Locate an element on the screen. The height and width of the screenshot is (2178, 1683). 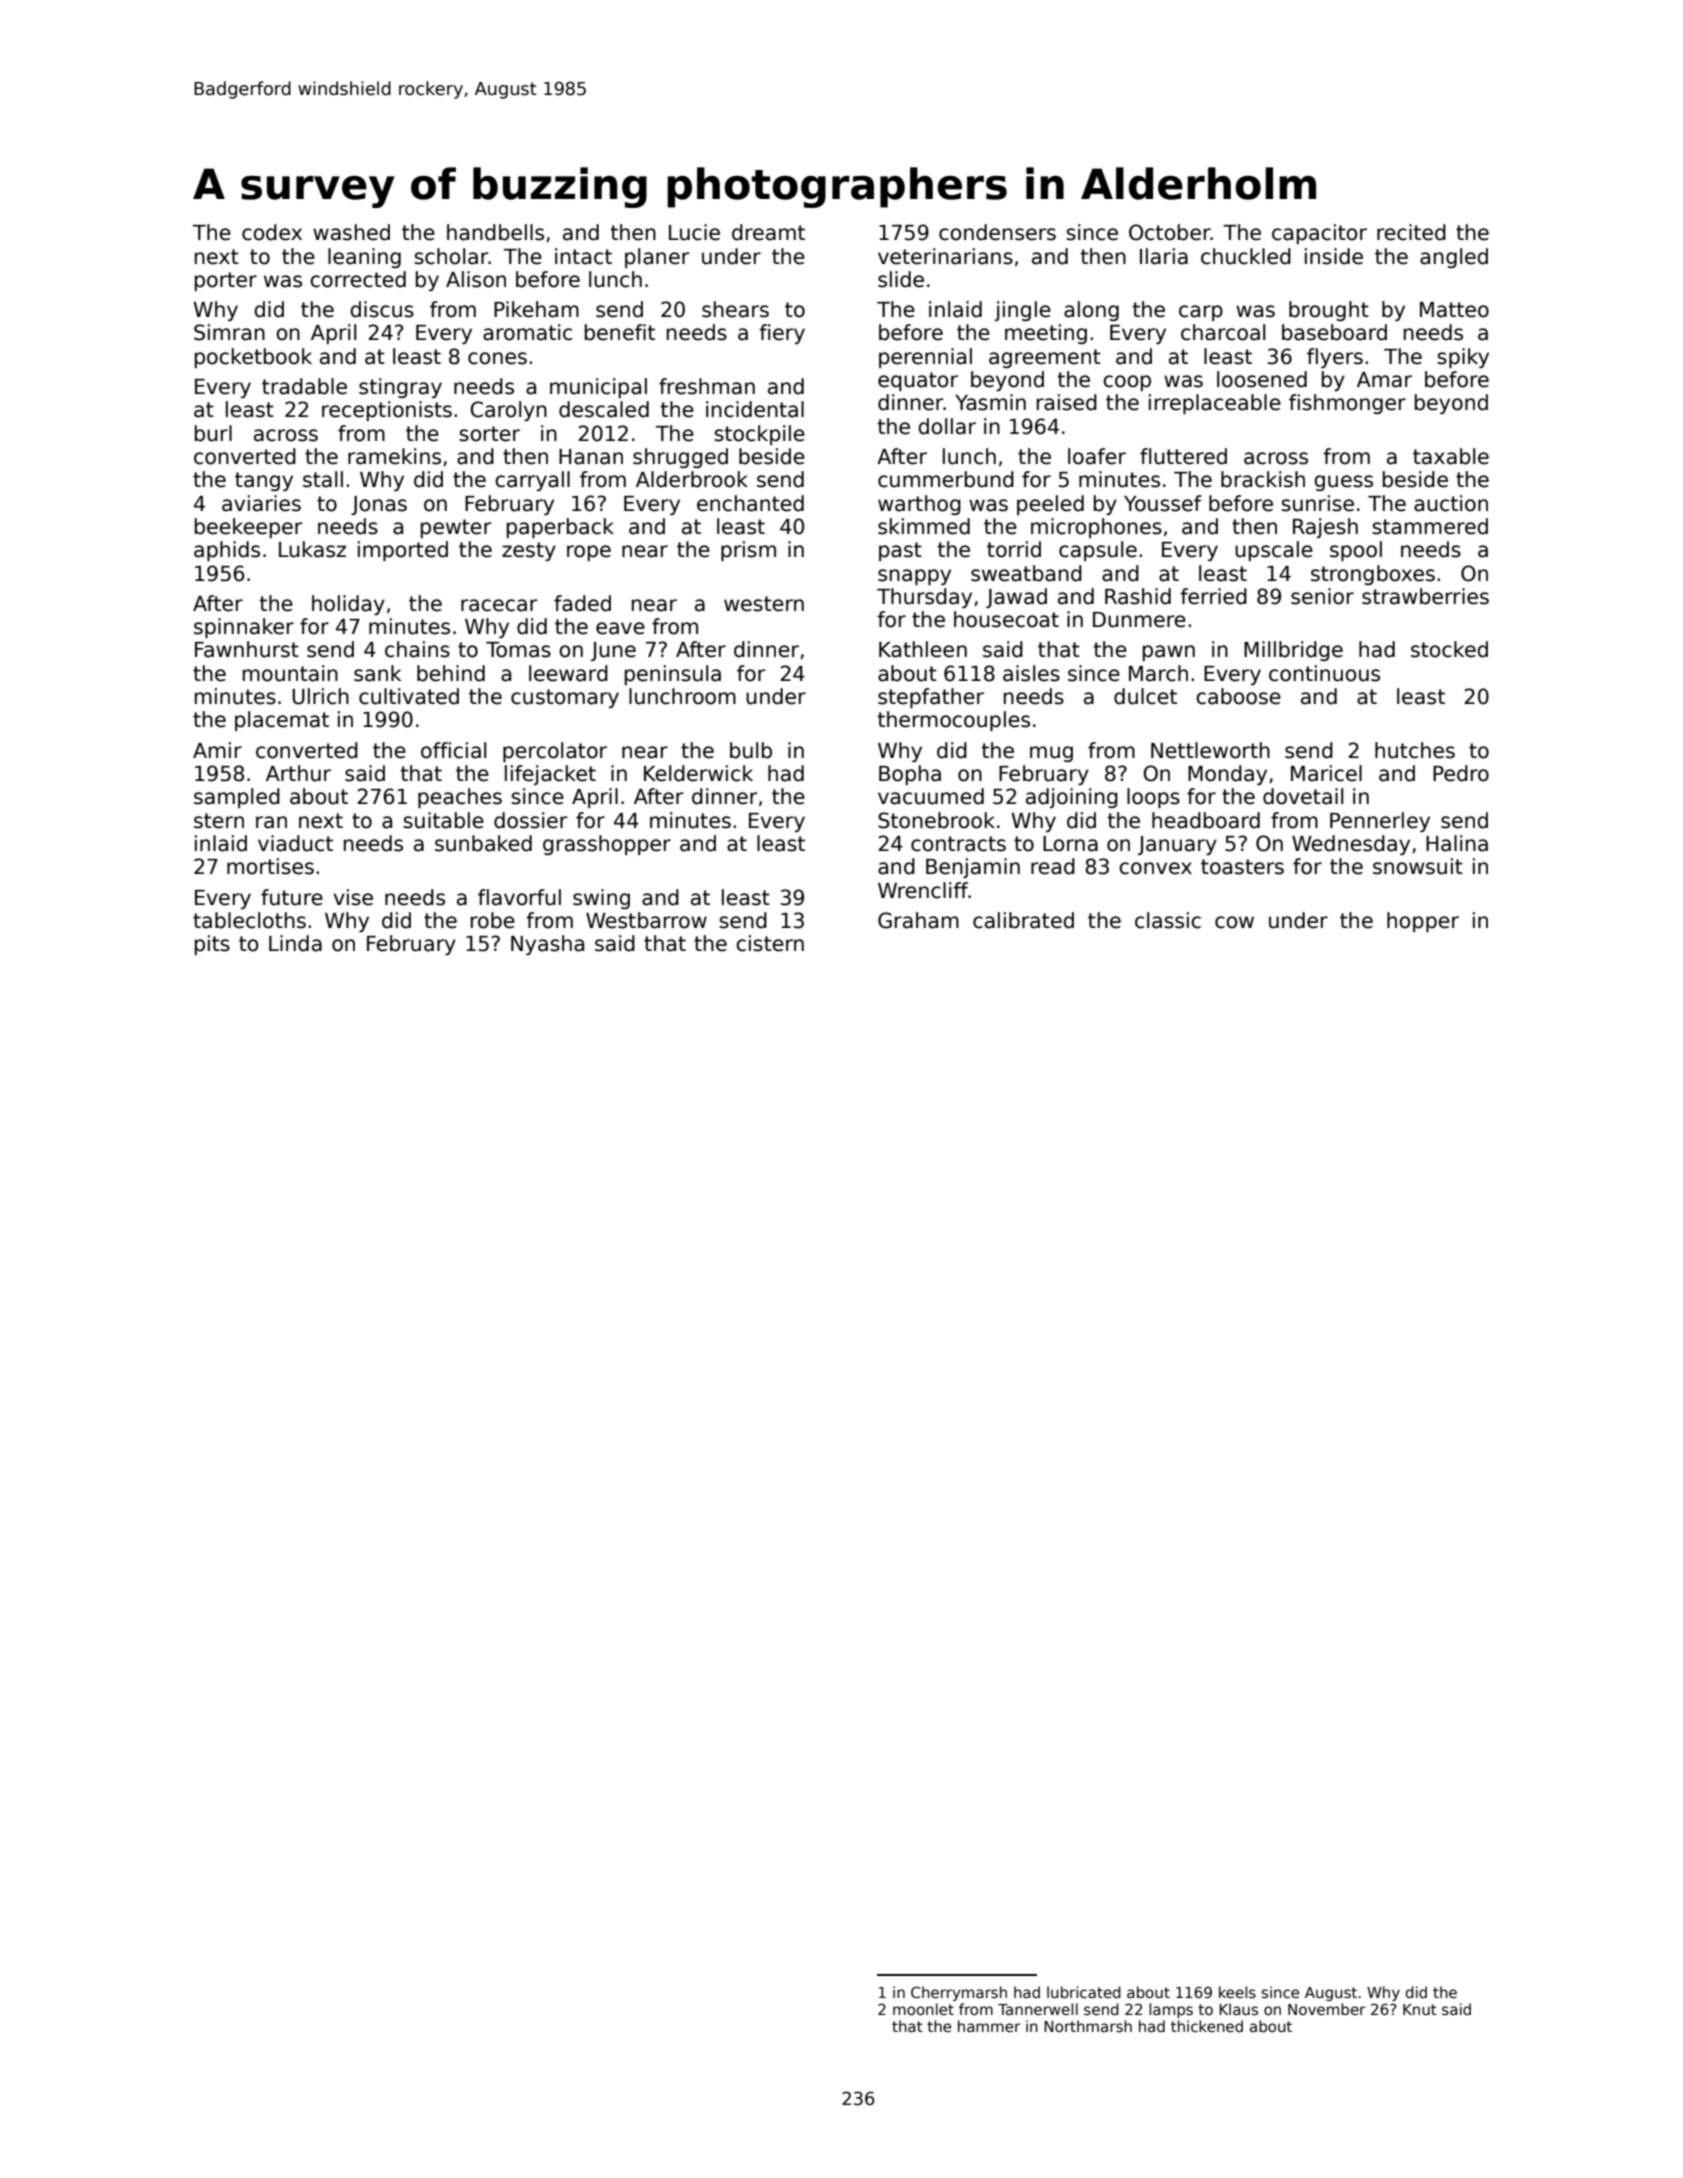
codex is located at coordinates (272, 232).
